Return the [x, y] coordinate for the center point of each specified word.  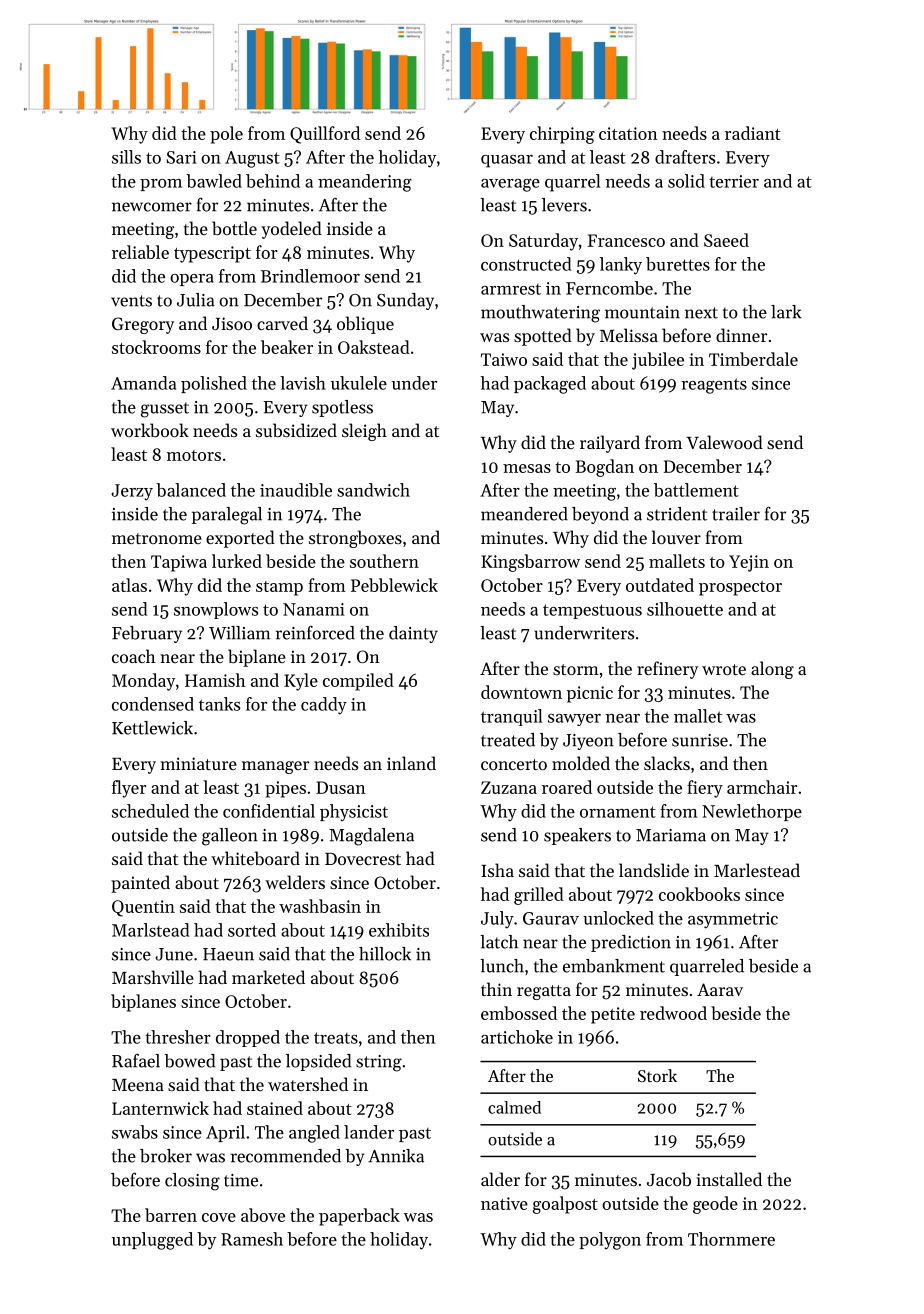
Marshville [153, 977]
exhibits [399, 930]
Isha [497, 870]
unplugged [152, 1241]
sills [126, 157]
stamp [279, 588]
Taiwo [504, 359]
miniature [198, 763]
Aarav [720, 989]
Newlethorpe [752, 812]
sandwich [373, 490]
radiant [753, 133]
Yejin [749, 563]
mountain [642, 312]
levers [564, 205]
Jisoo [232, 323]
